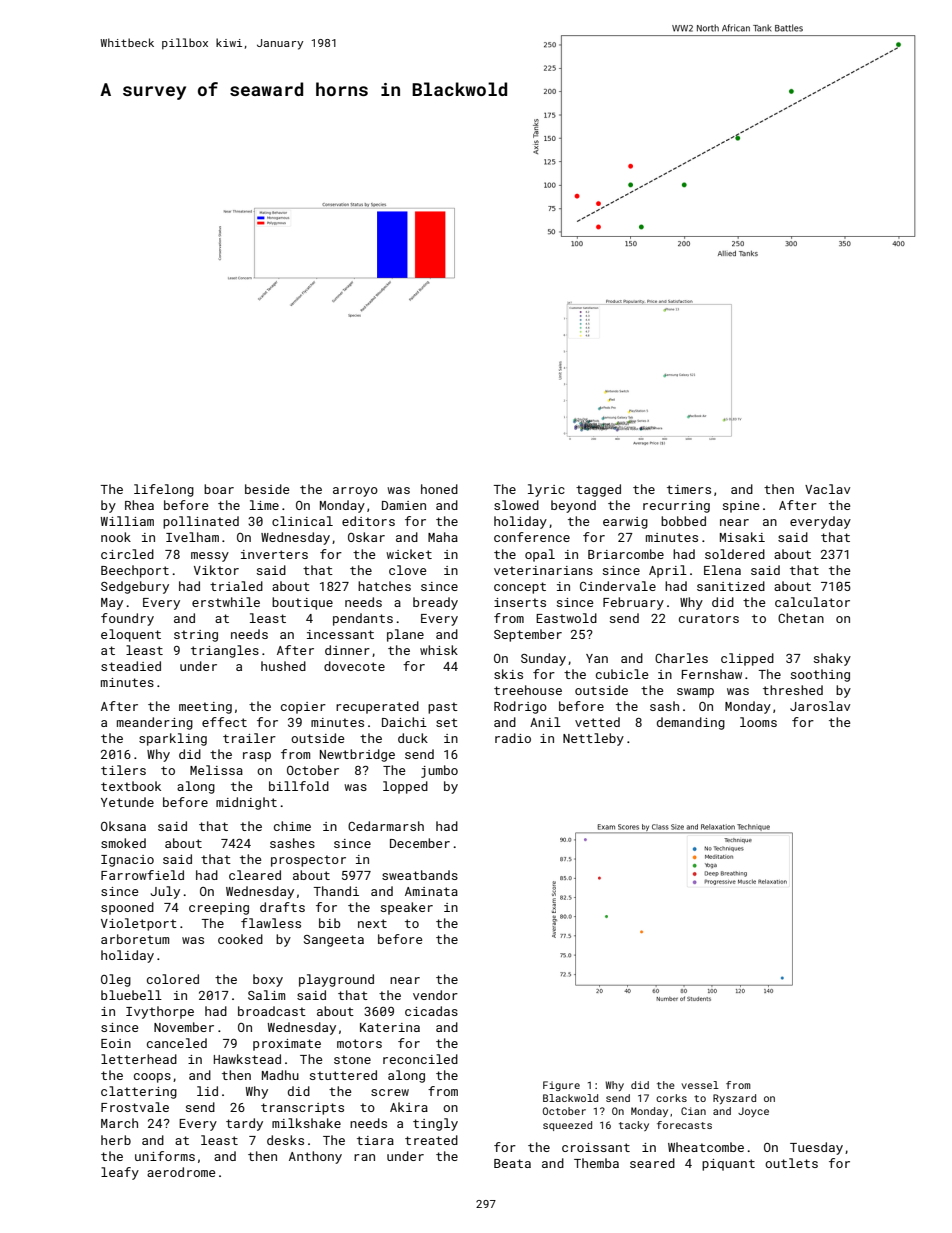 The image size is (952, 1233). What do you see at coordinates (225, 651) in the screenshot?
I see `triangles` at bounding box center [225, 651].
